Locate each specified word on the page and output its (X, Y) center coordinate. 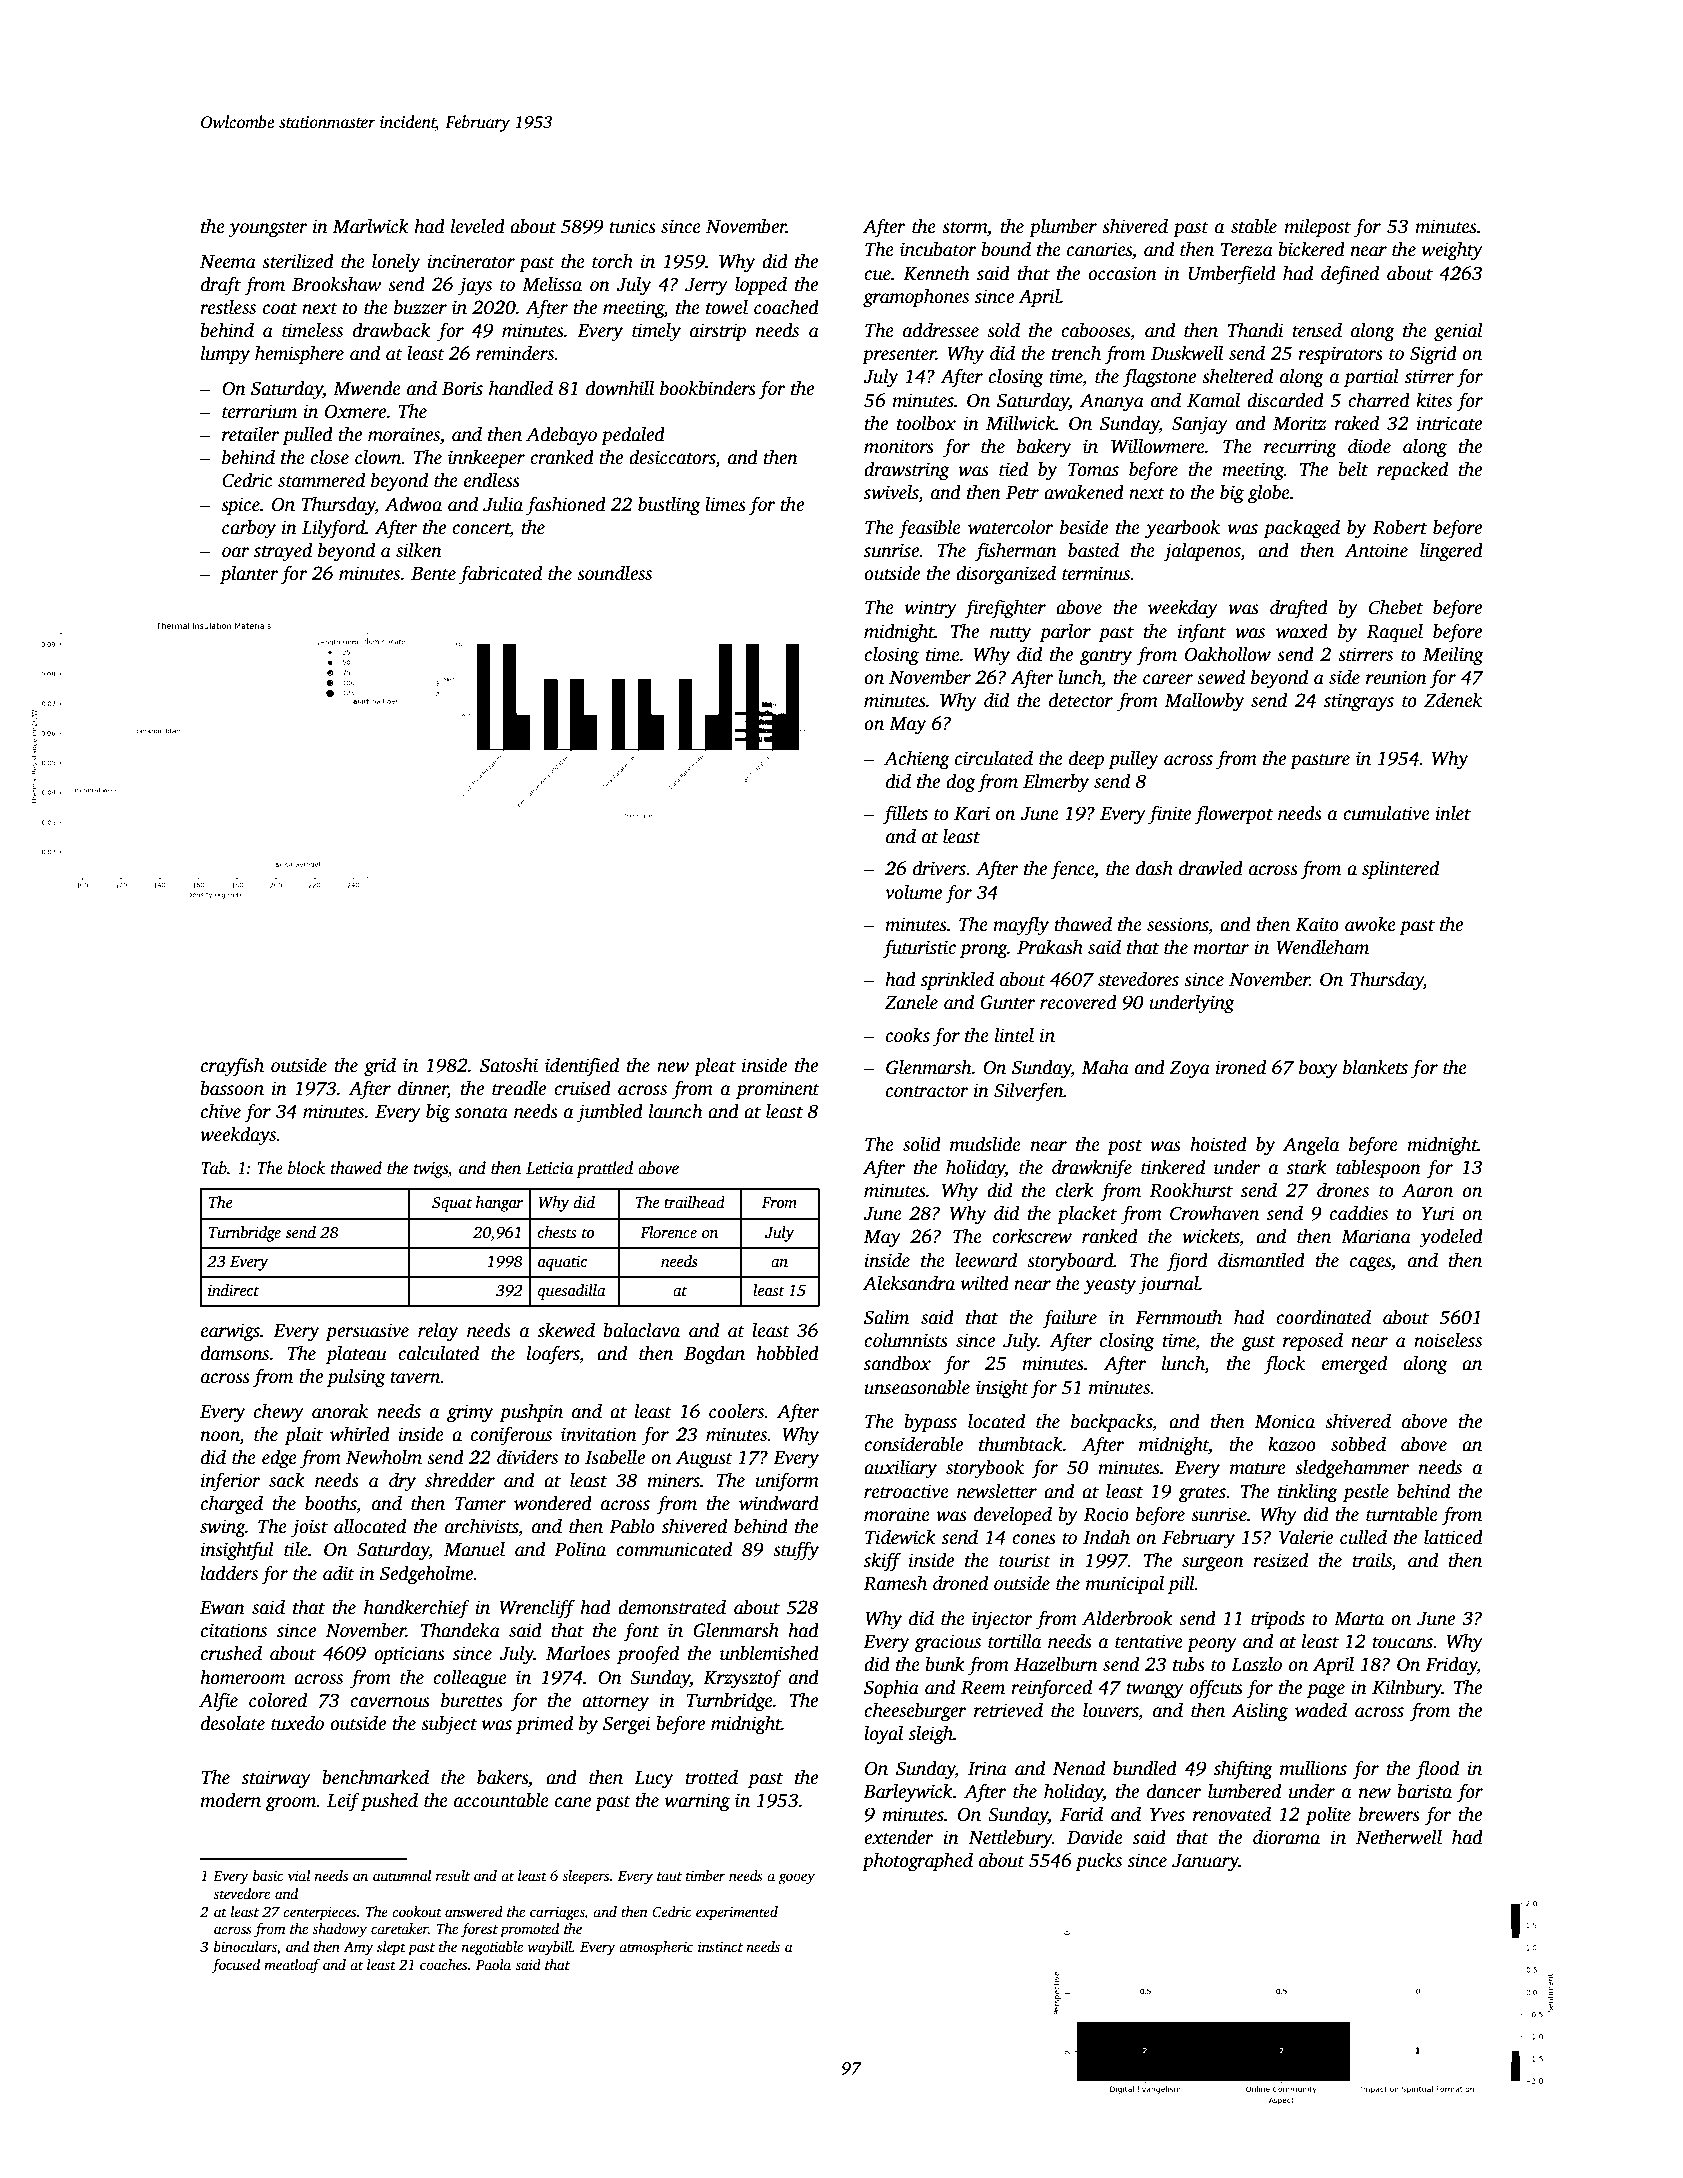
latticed (1453, 1537)
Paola (493, 1964)
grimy (470, 1413)
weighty (1452, 251)
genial (1458, 332)
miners (673, 1480)
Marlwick (370, 226)
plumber (1063, 228)
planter (249, 575)
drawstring (906, 471)
